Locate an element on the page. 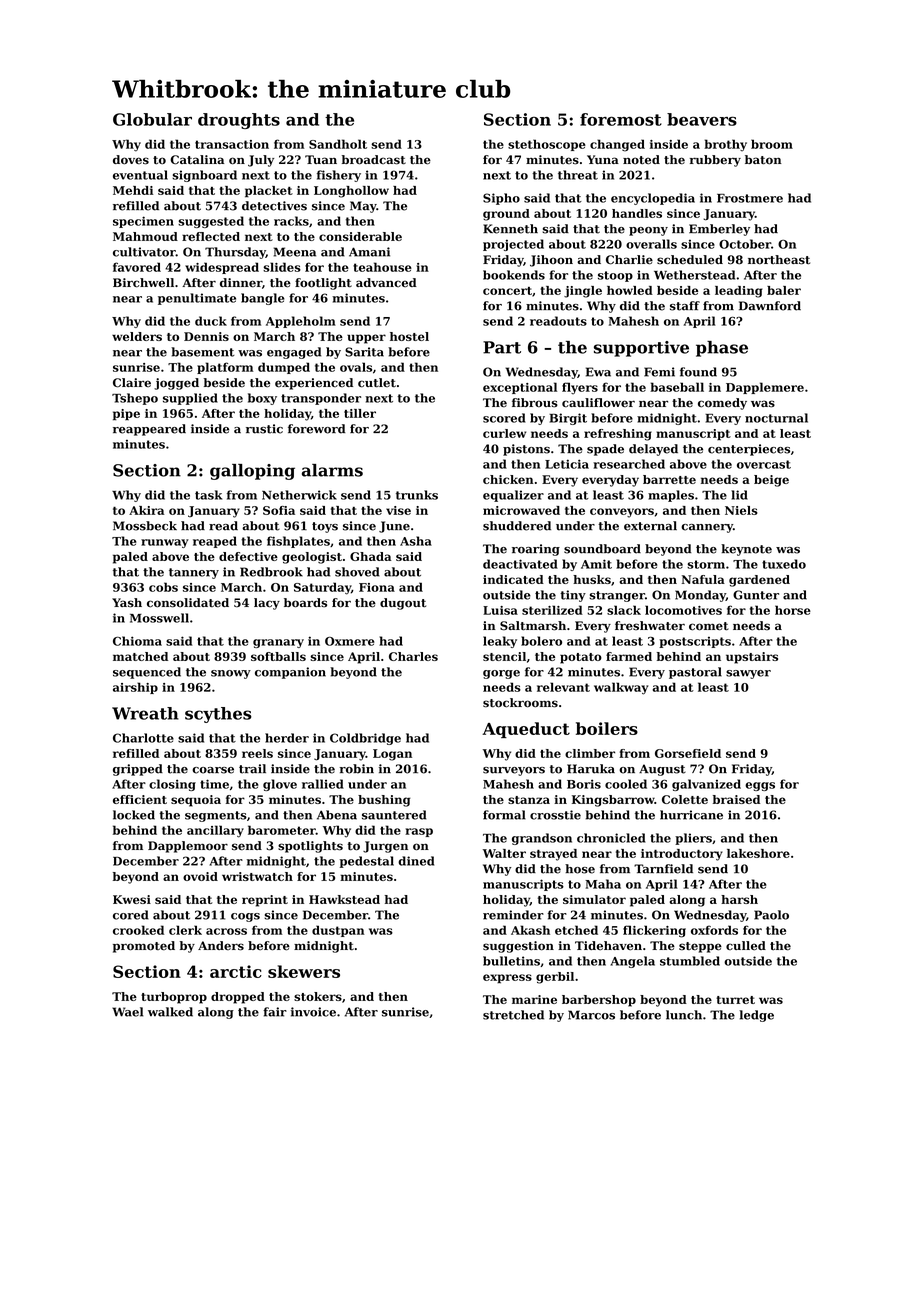  dustpan is located at coordinates (338, 931).
